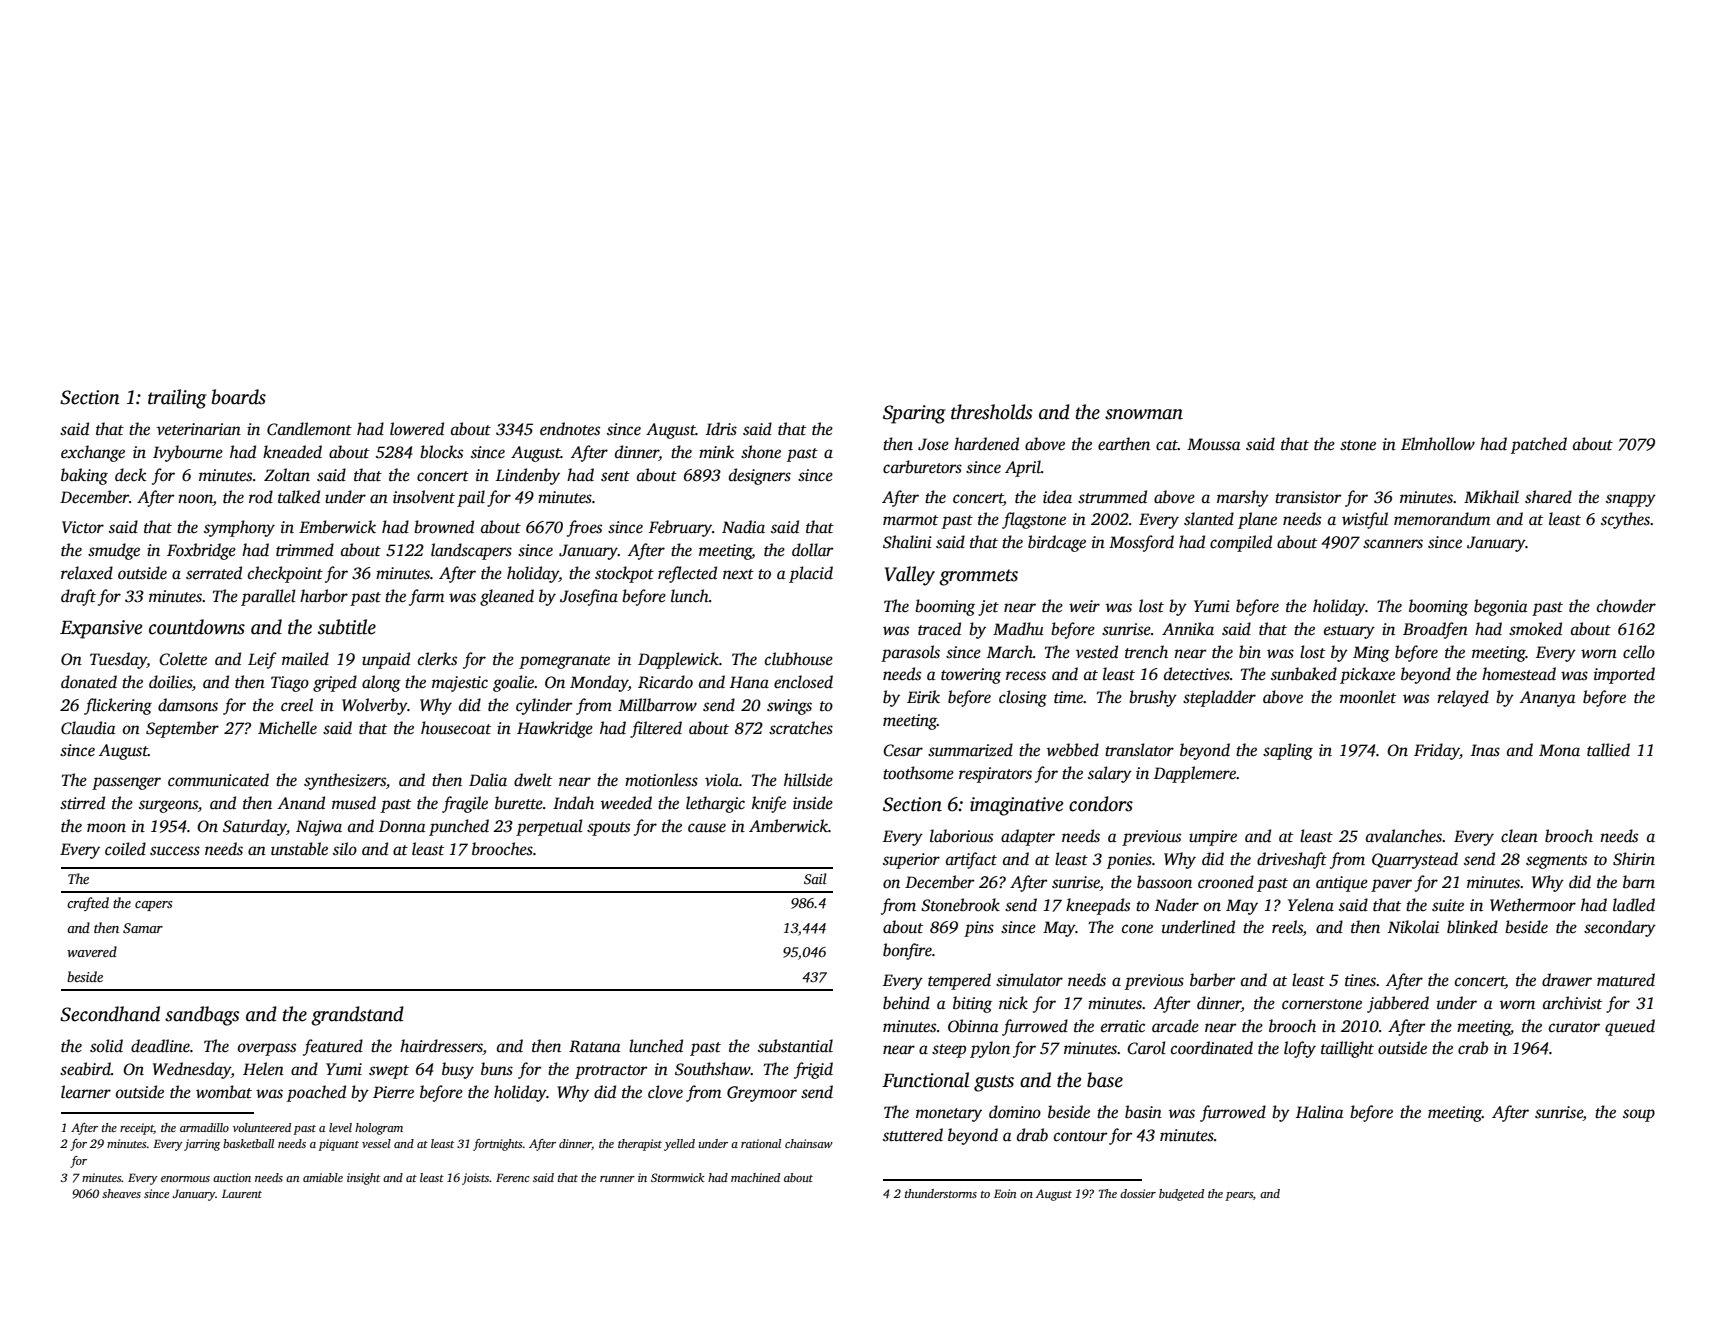 The height and width of the document is (1326, 1716). Describe the element at coordinates (475, 1179) in the document. I see `joists` at that location.
